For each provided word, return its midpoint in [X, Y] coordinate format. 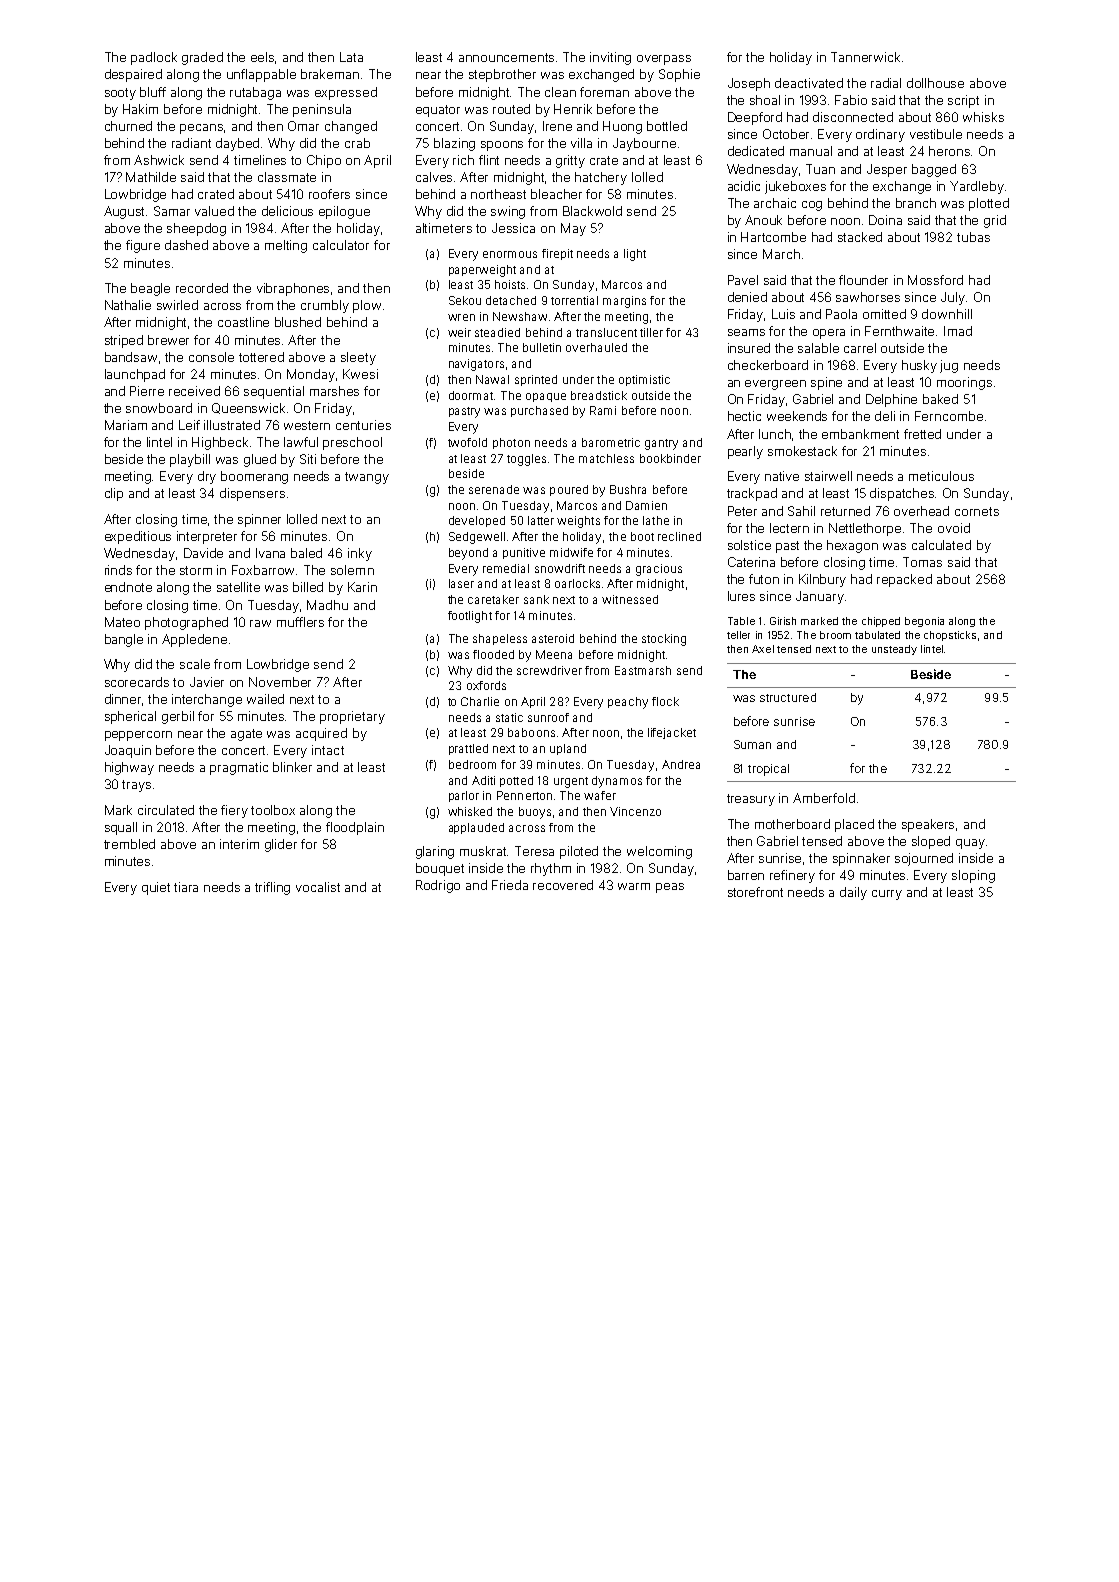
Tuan [820, 169]
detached [511, 300]
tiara [186, 887]
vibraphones [293, 289]
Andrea [681, 764]
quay [970, 844]
